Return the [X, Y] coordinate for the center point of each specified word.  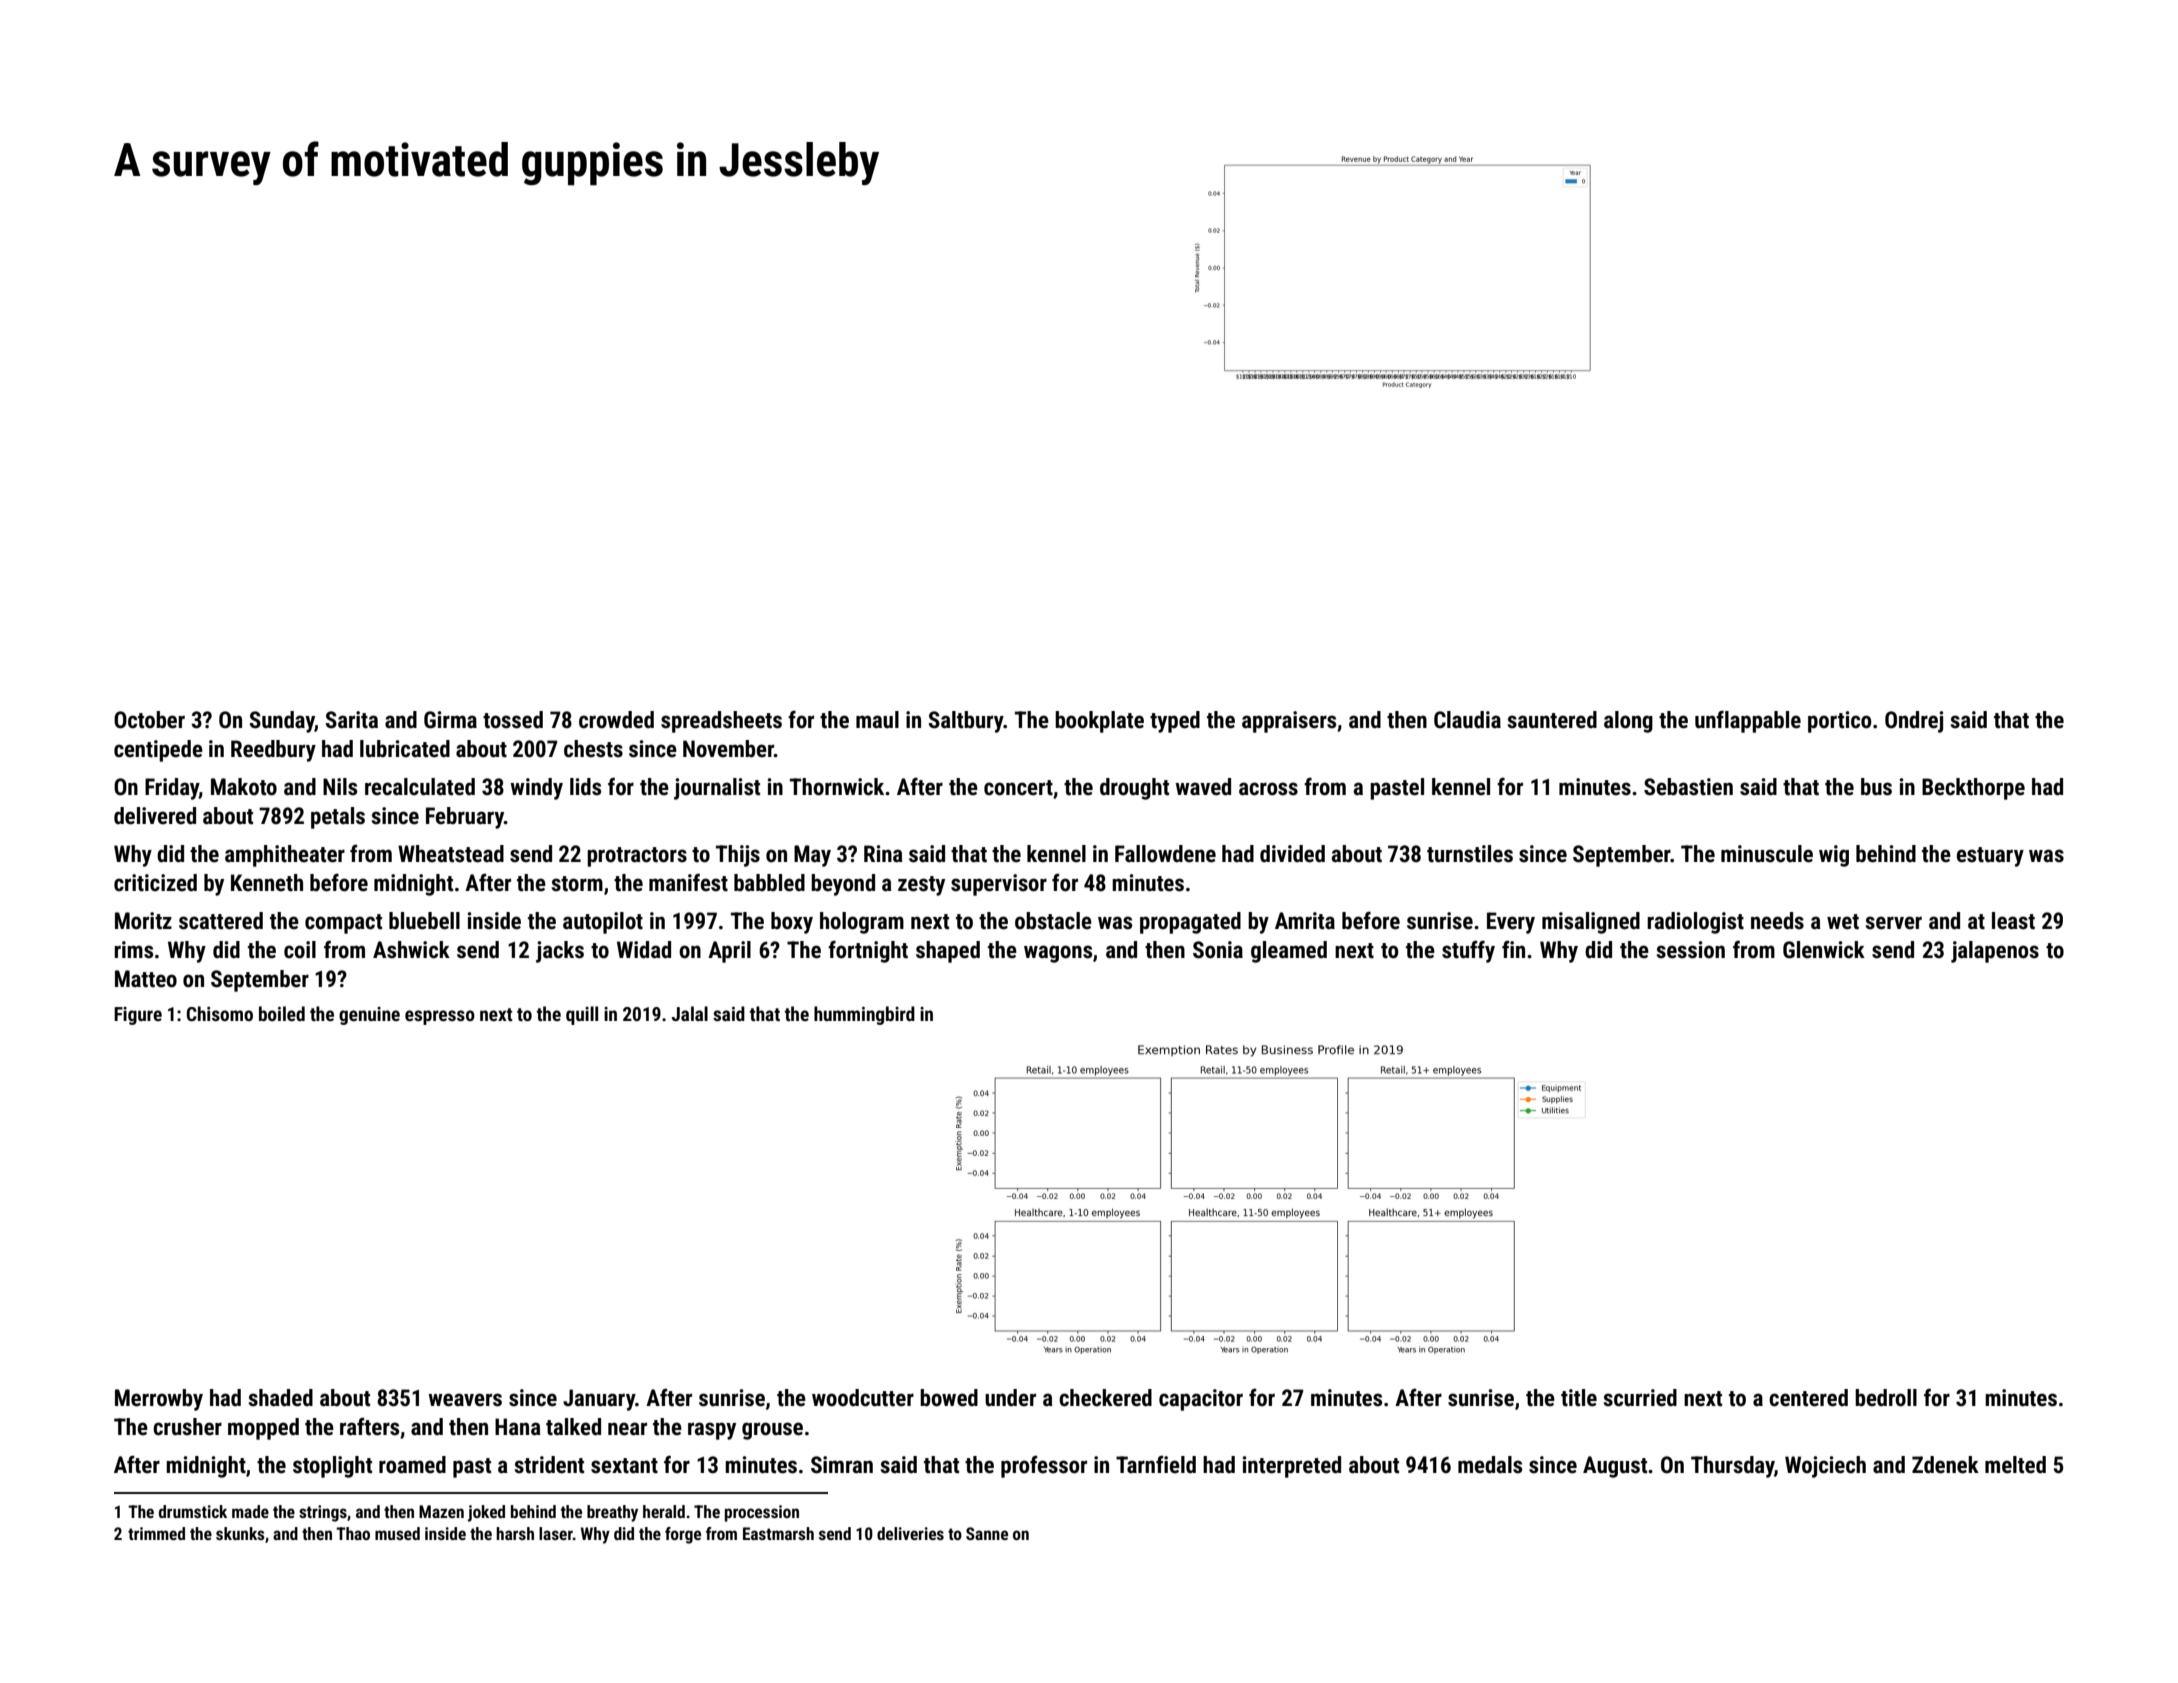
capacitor [1201, 1400]
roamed [412, 1465]
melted [2015, 1465]
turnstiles [1470, 854]
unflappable [1748, 721]
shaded [281, 1398]
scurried [1640, 1398]
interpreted [1292, 1467]
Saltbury [966, 722]
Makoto [244, 787]
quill [582, 1015]
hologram [862, 923]
